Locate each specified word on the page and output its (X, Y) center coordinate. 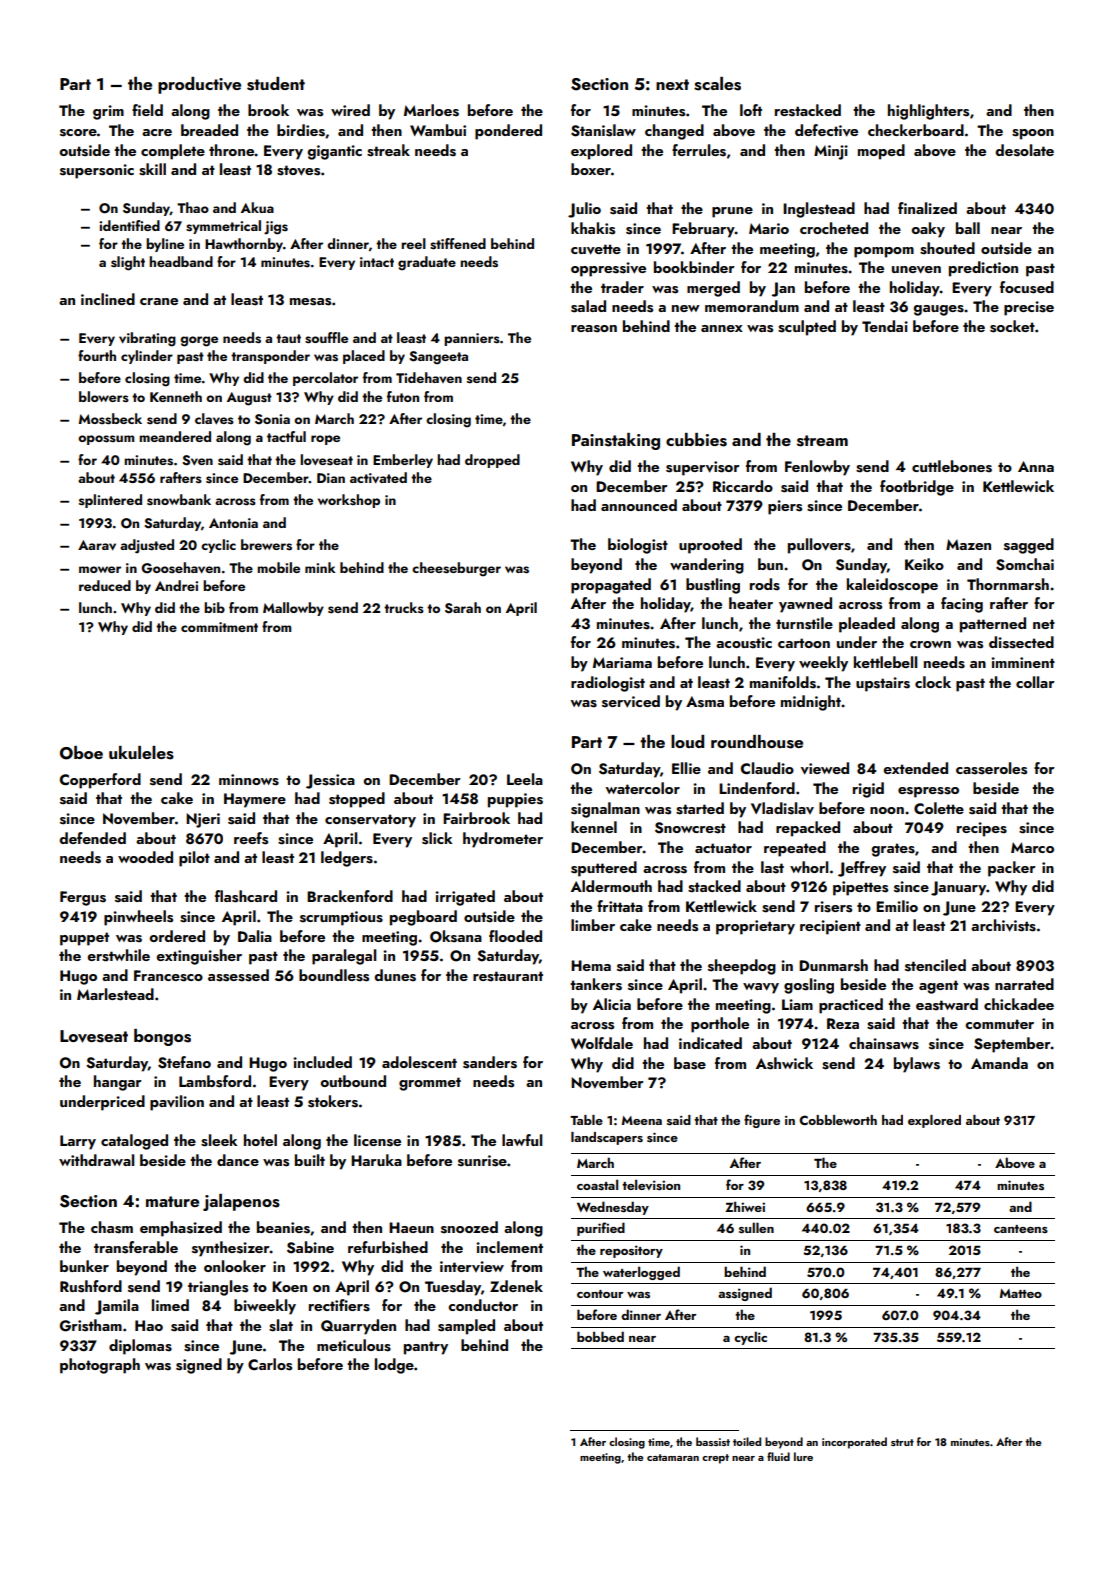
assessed (238, 975)
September (1012, 1045)
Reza (843, 1023)
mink (320, 567)
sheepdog (742, 967)
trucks (404, 607)
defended (92, 838)
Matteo (1021, 1293)
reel (413, 243)
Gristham (91, 1325)
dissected (1021, 642)
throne (231, 150)
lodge (394, 1366)
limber (593, 925)
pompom (884, 252)
